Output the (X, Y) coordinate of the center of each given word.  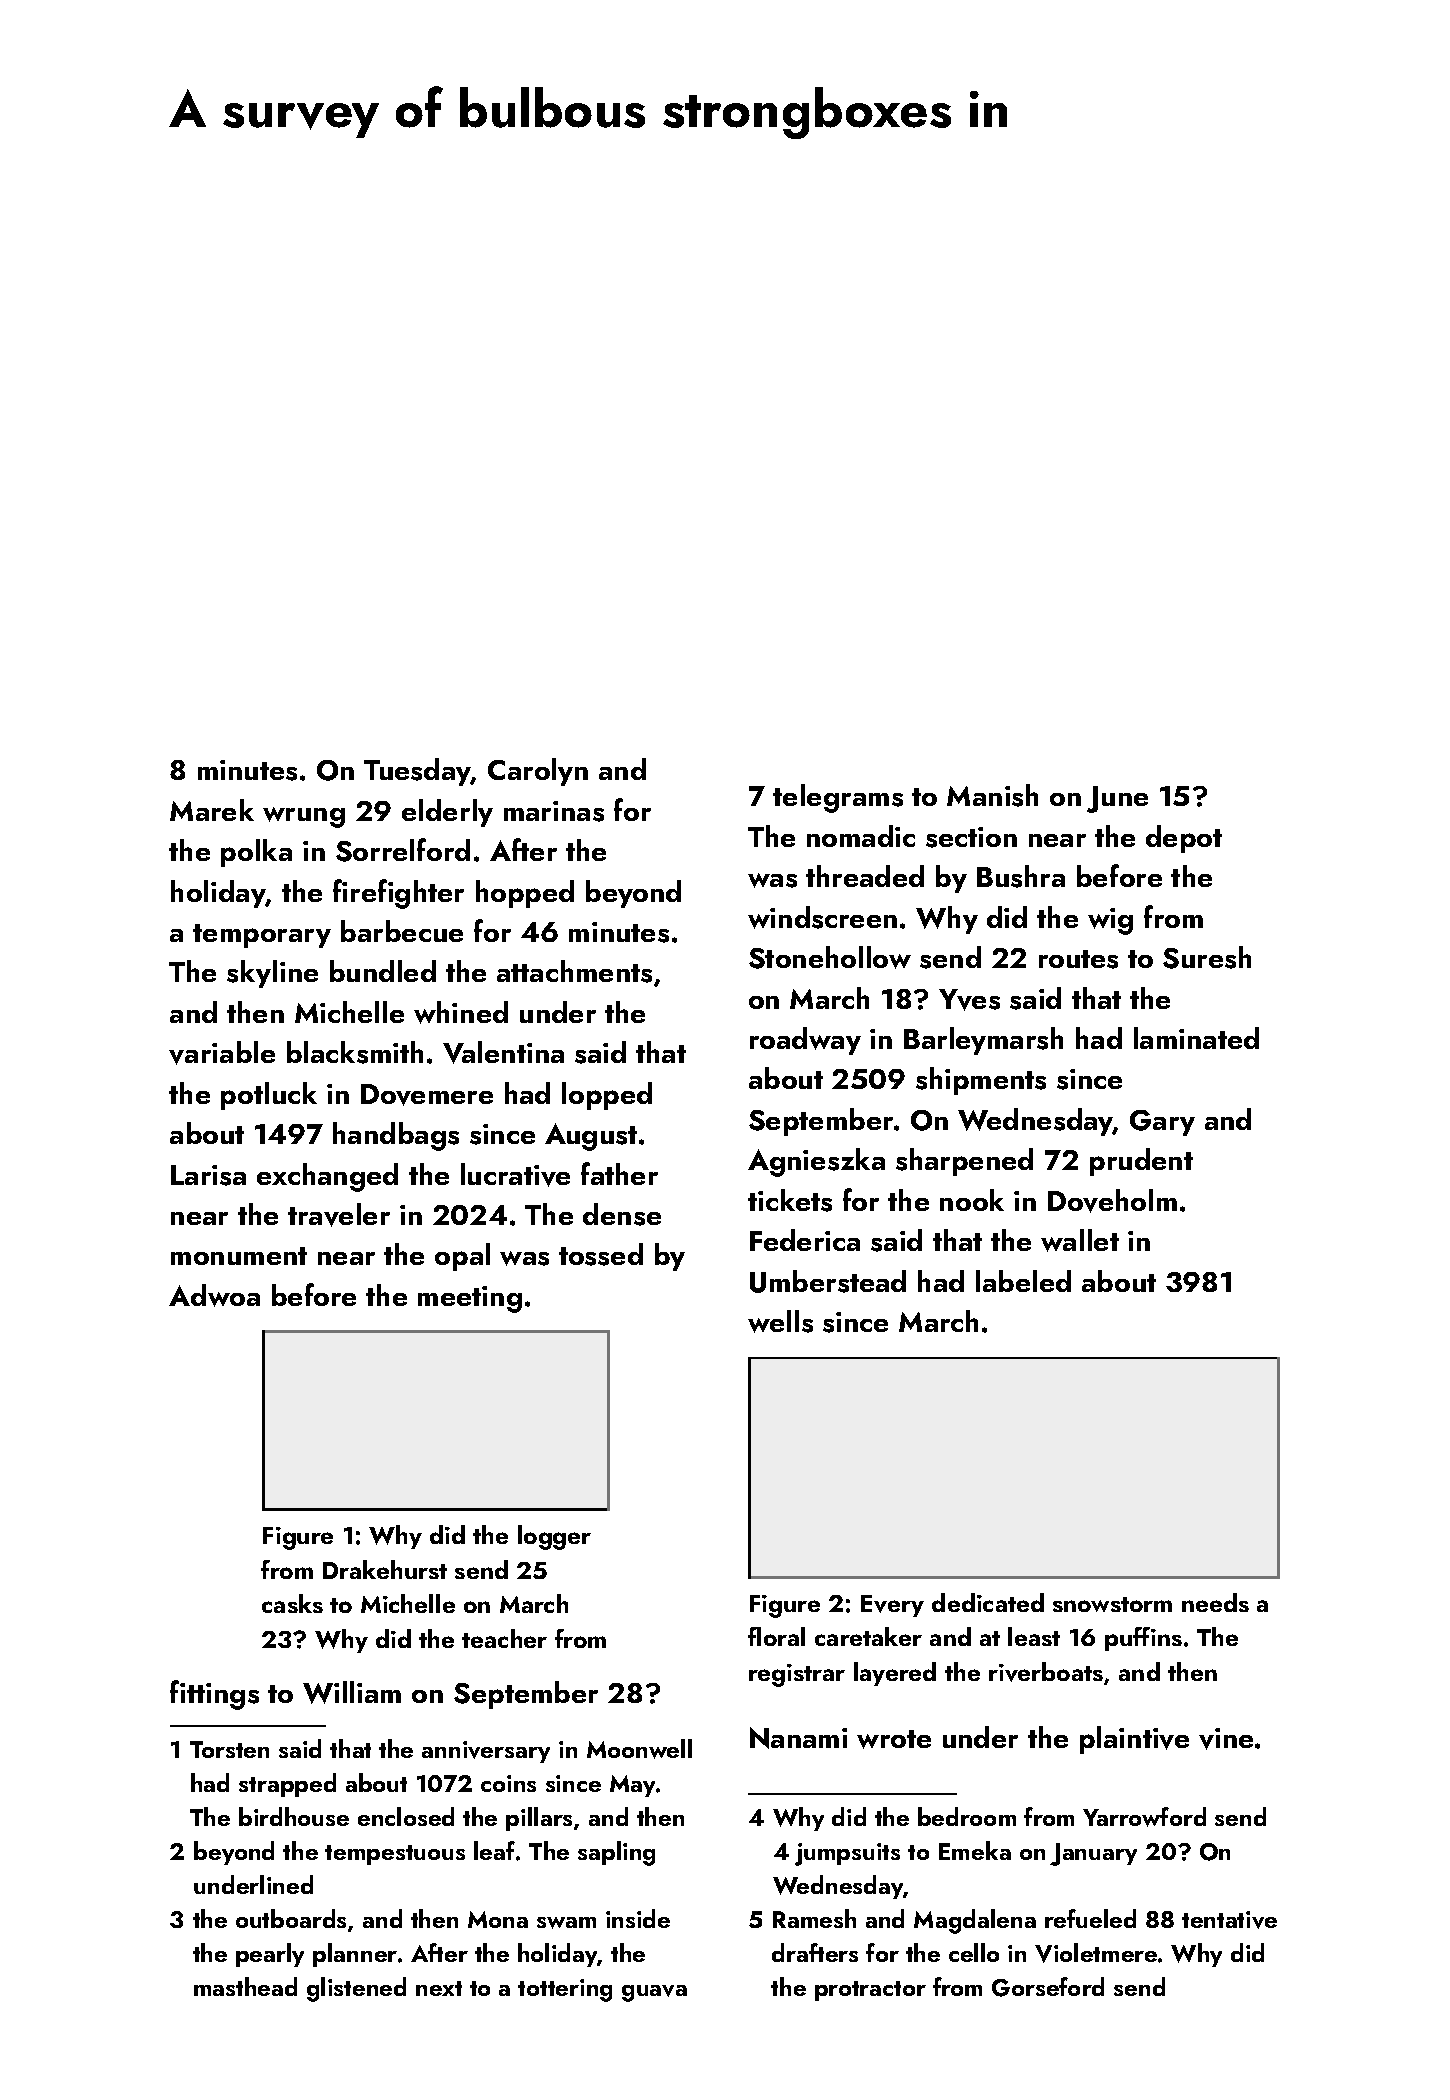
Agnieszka (816, 1162)
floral (776, 1636)
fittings (214, 1695)
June (1117, 799)
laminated (1196, 1038)
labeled (1023, 1281)
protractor (870, 1991)
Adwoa (214, 1295)
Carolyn (538, 772)
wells (780, 1321)
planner (355, 1955)
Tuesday (417, 772)
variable (222, 1053)
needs (1215, 1602)
